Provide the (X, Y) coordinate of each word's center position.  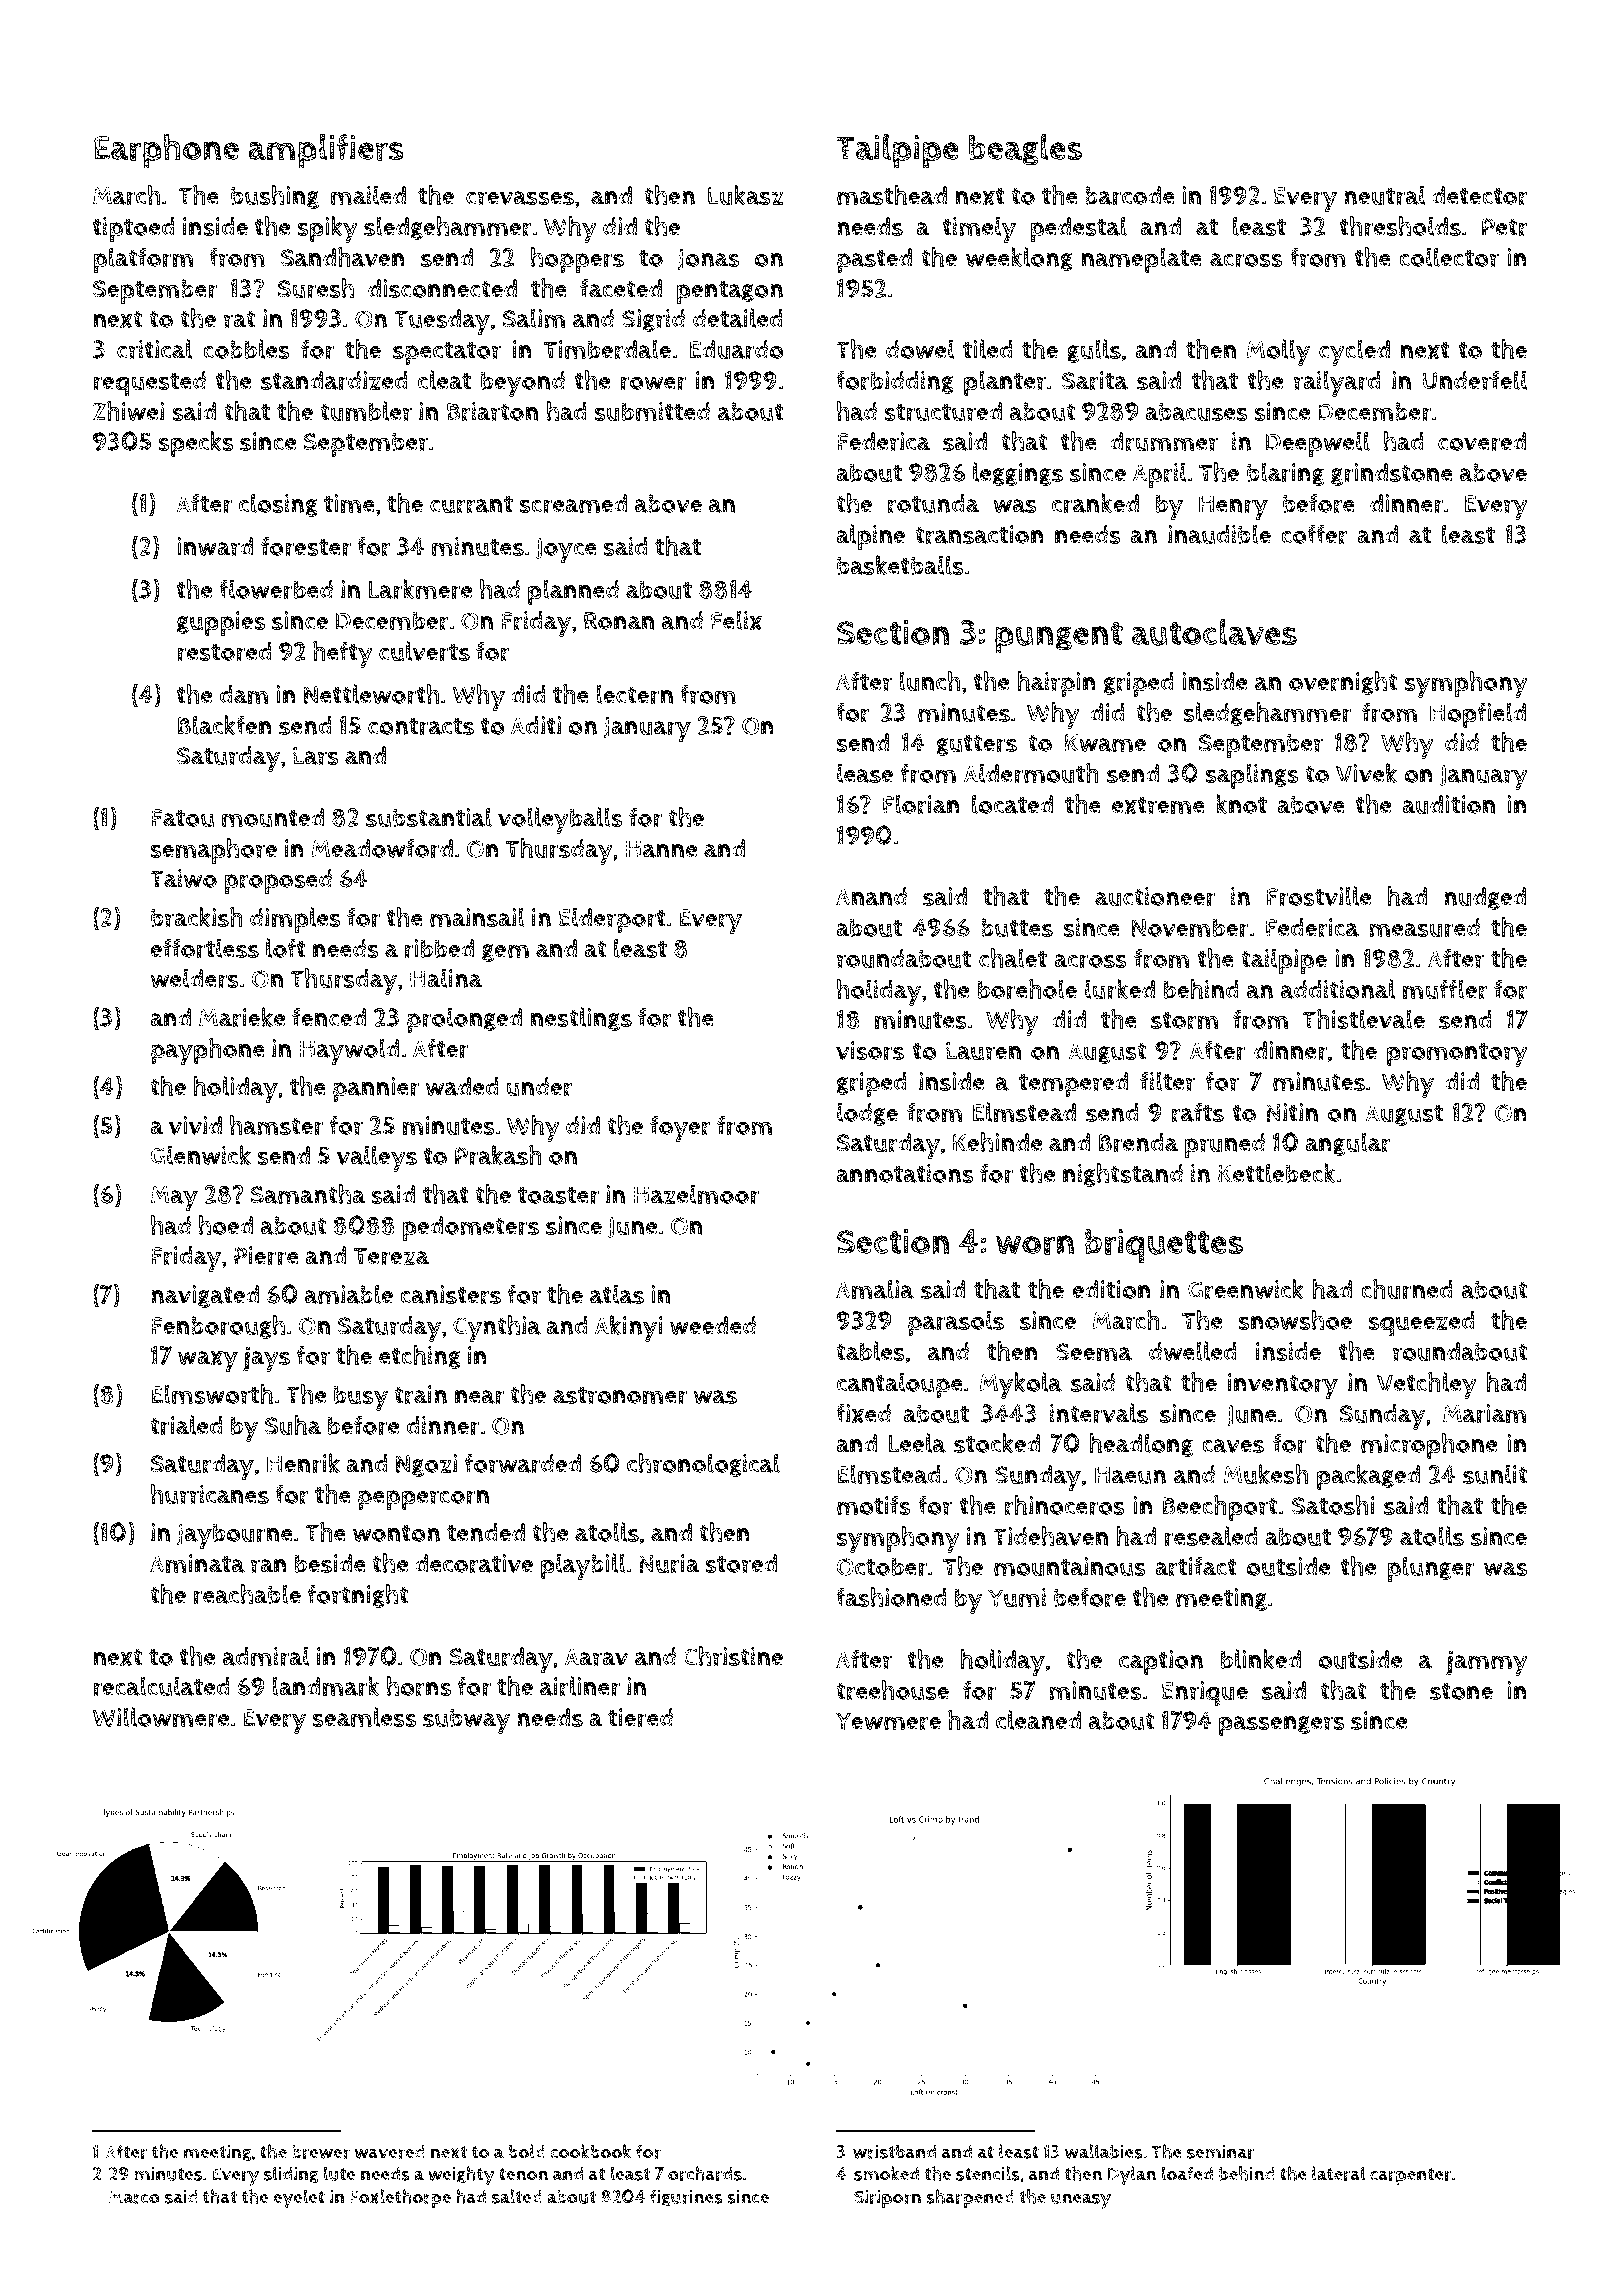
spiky (328, 229)
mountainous (1070, 1566)
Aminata (197, 1563)
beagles (1025, 150)
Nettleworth (371, 694)
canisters (450, 1295)
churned (1407, 1289)
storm (1185, 1021)
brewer (321, 2152)
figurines (686, 2198)
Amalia (875, 1289)
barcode (1130, 196)
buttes (1017, 927)
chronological (703, 1465)
